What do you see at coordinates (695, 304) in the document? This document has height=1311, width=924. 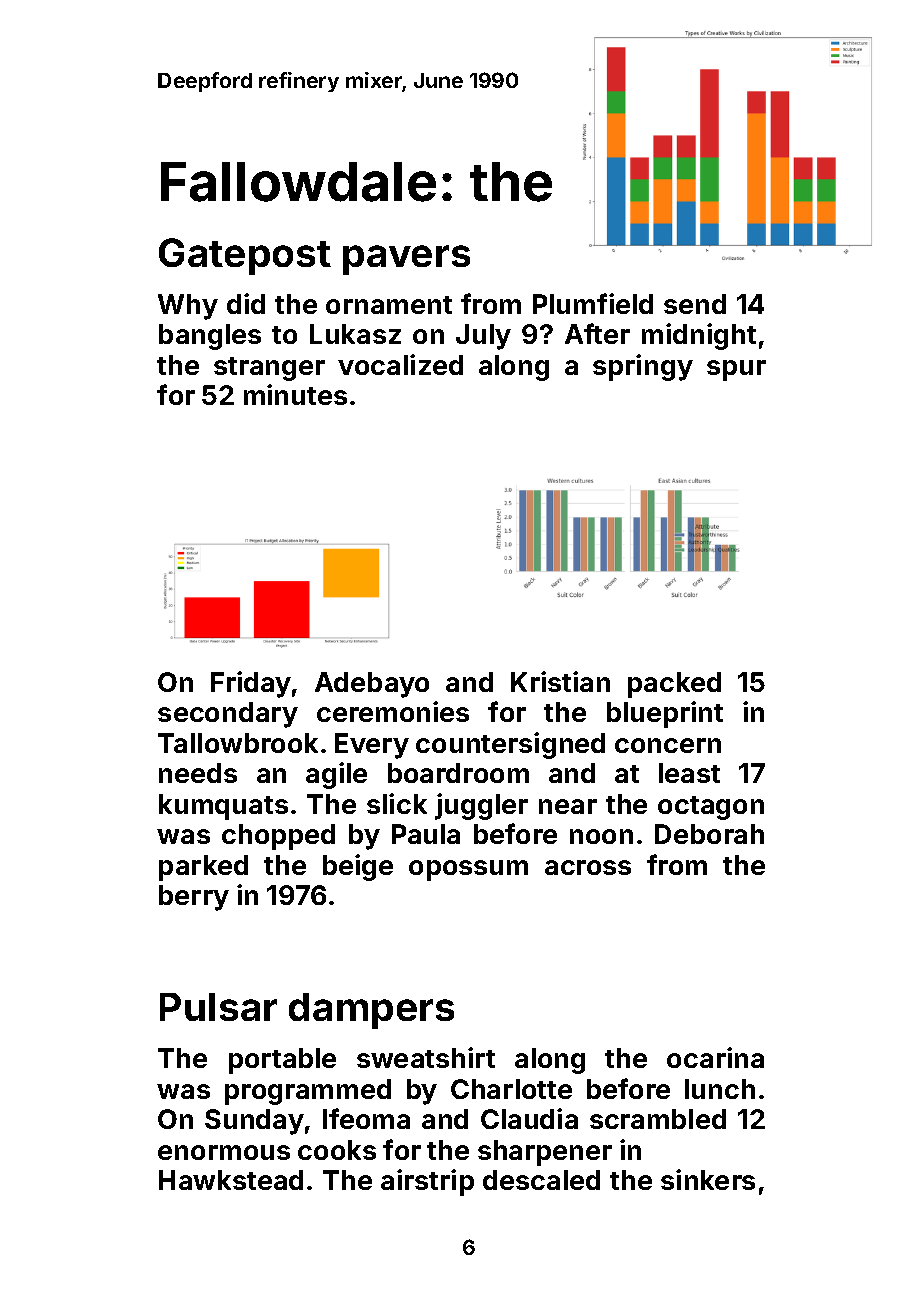 I see `send` at bounding box center [695, 304].
